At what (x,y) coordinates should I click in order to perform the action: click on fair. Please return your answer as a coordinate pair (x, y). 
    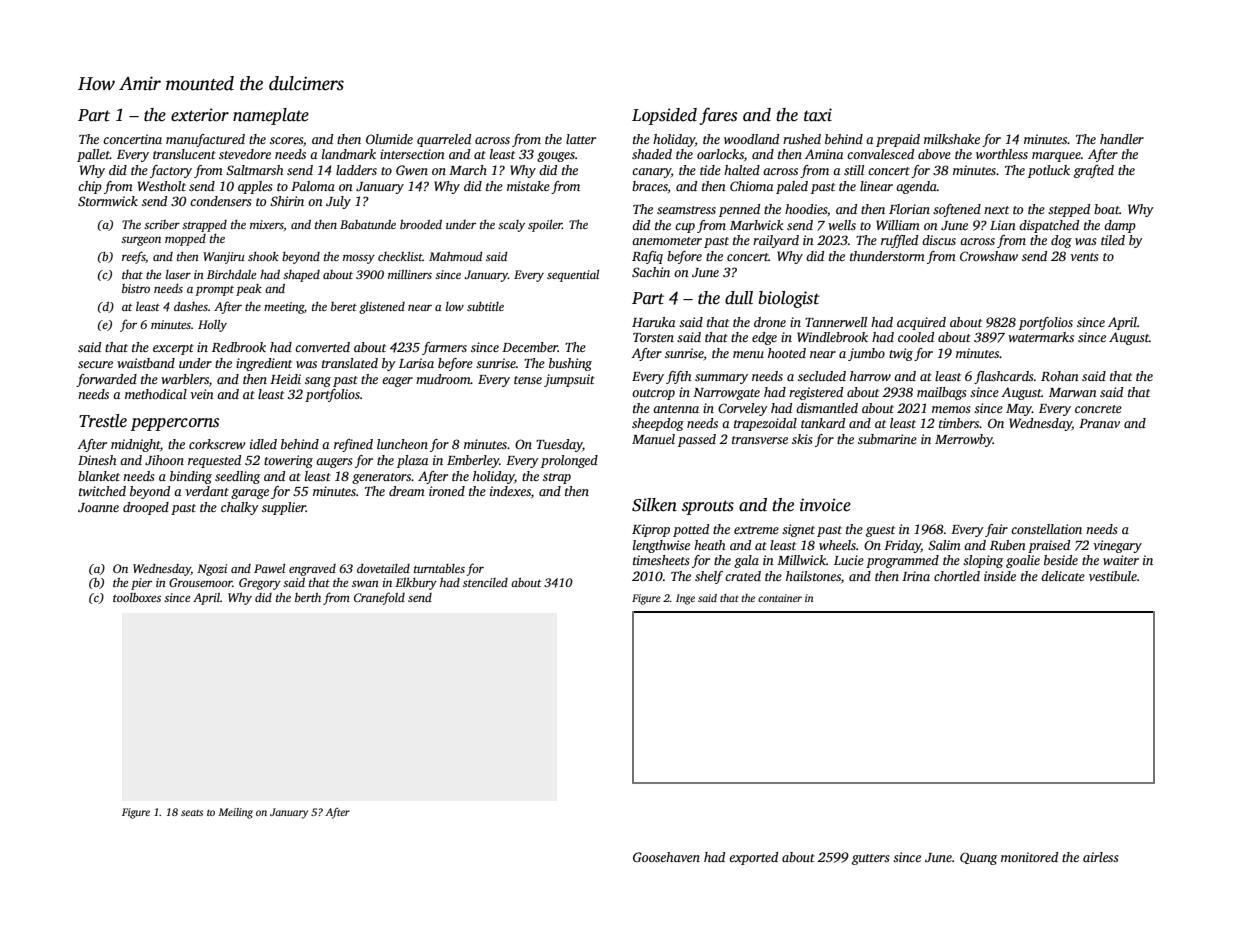
    Looking at the image, I should click on (996, 530).
